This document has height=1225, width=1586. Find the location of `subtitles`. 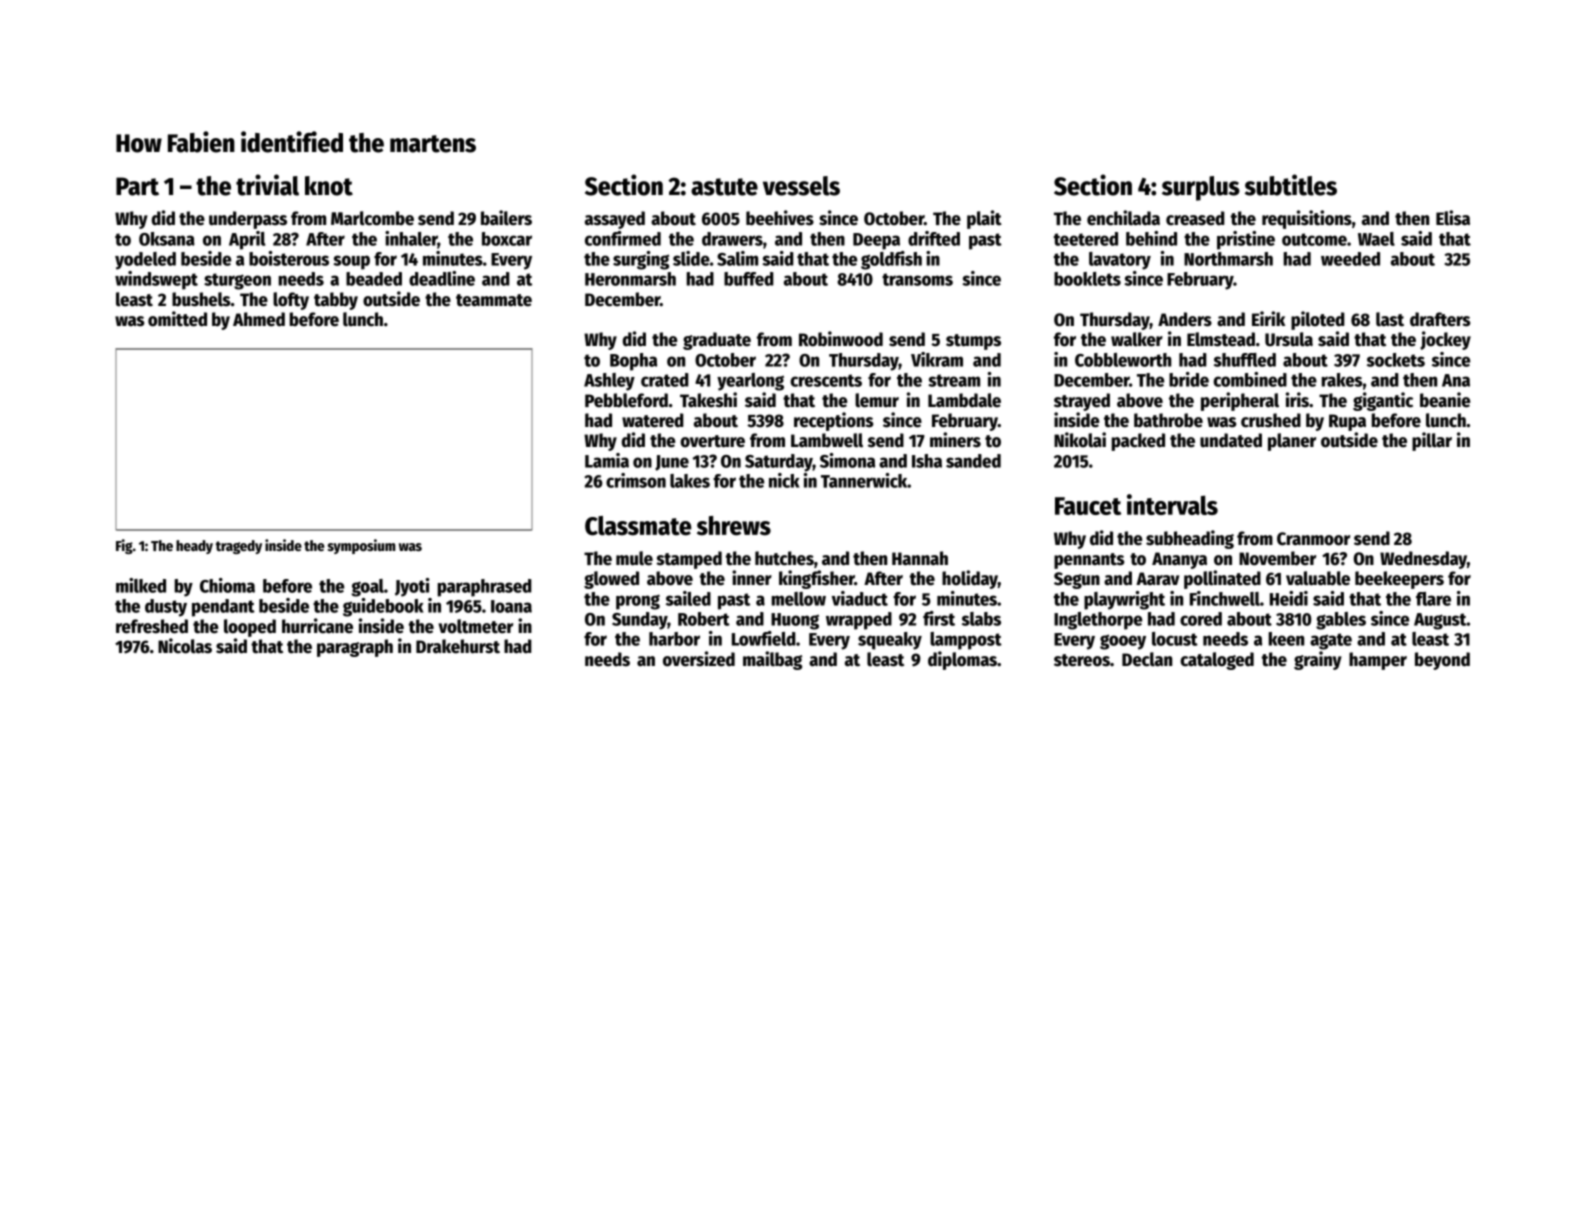

subtitles is located at coordinates (1291, 185).
